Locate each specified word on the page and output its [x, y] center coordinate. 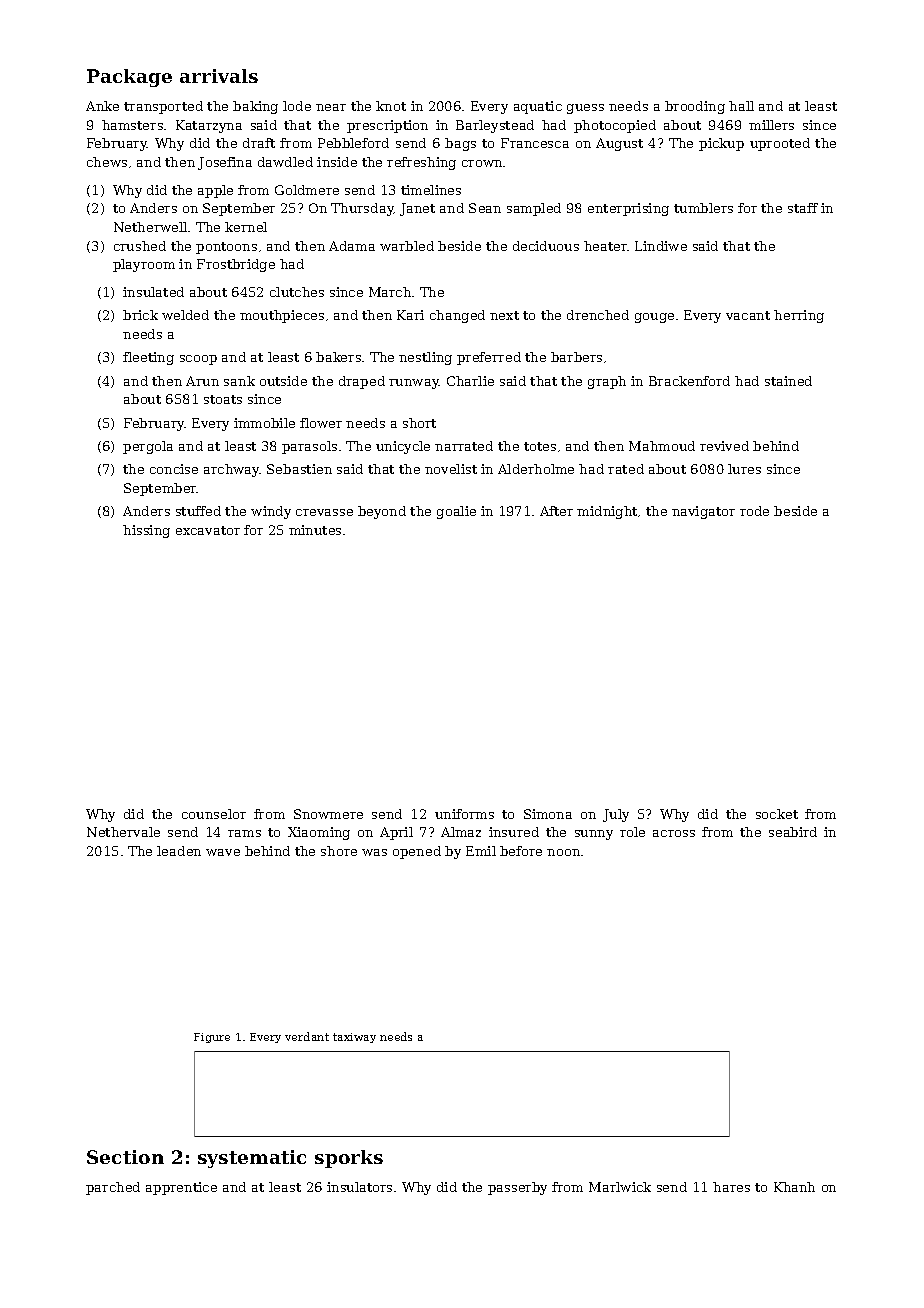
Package [129, 78]
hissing [146, 531]
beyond [382, 512]
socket [777, 814]
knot [391, 106]
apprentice [181, 1188]
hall [741, 106]
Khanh [794, 1187]
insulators [359, 1187]
